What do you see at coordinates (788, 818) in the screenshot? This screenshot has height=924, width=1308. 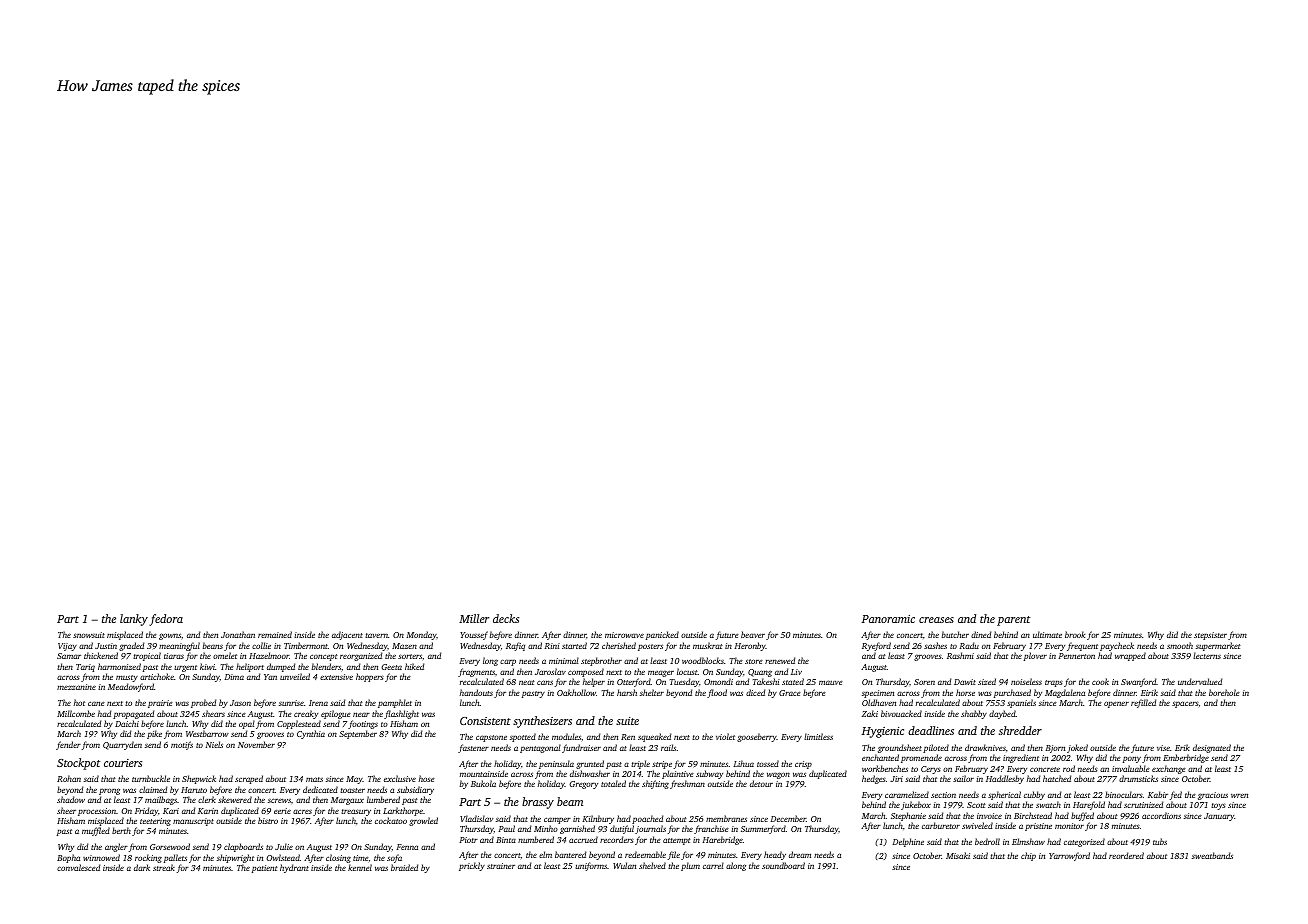 I see `December` at bounding box center [788, 818].
